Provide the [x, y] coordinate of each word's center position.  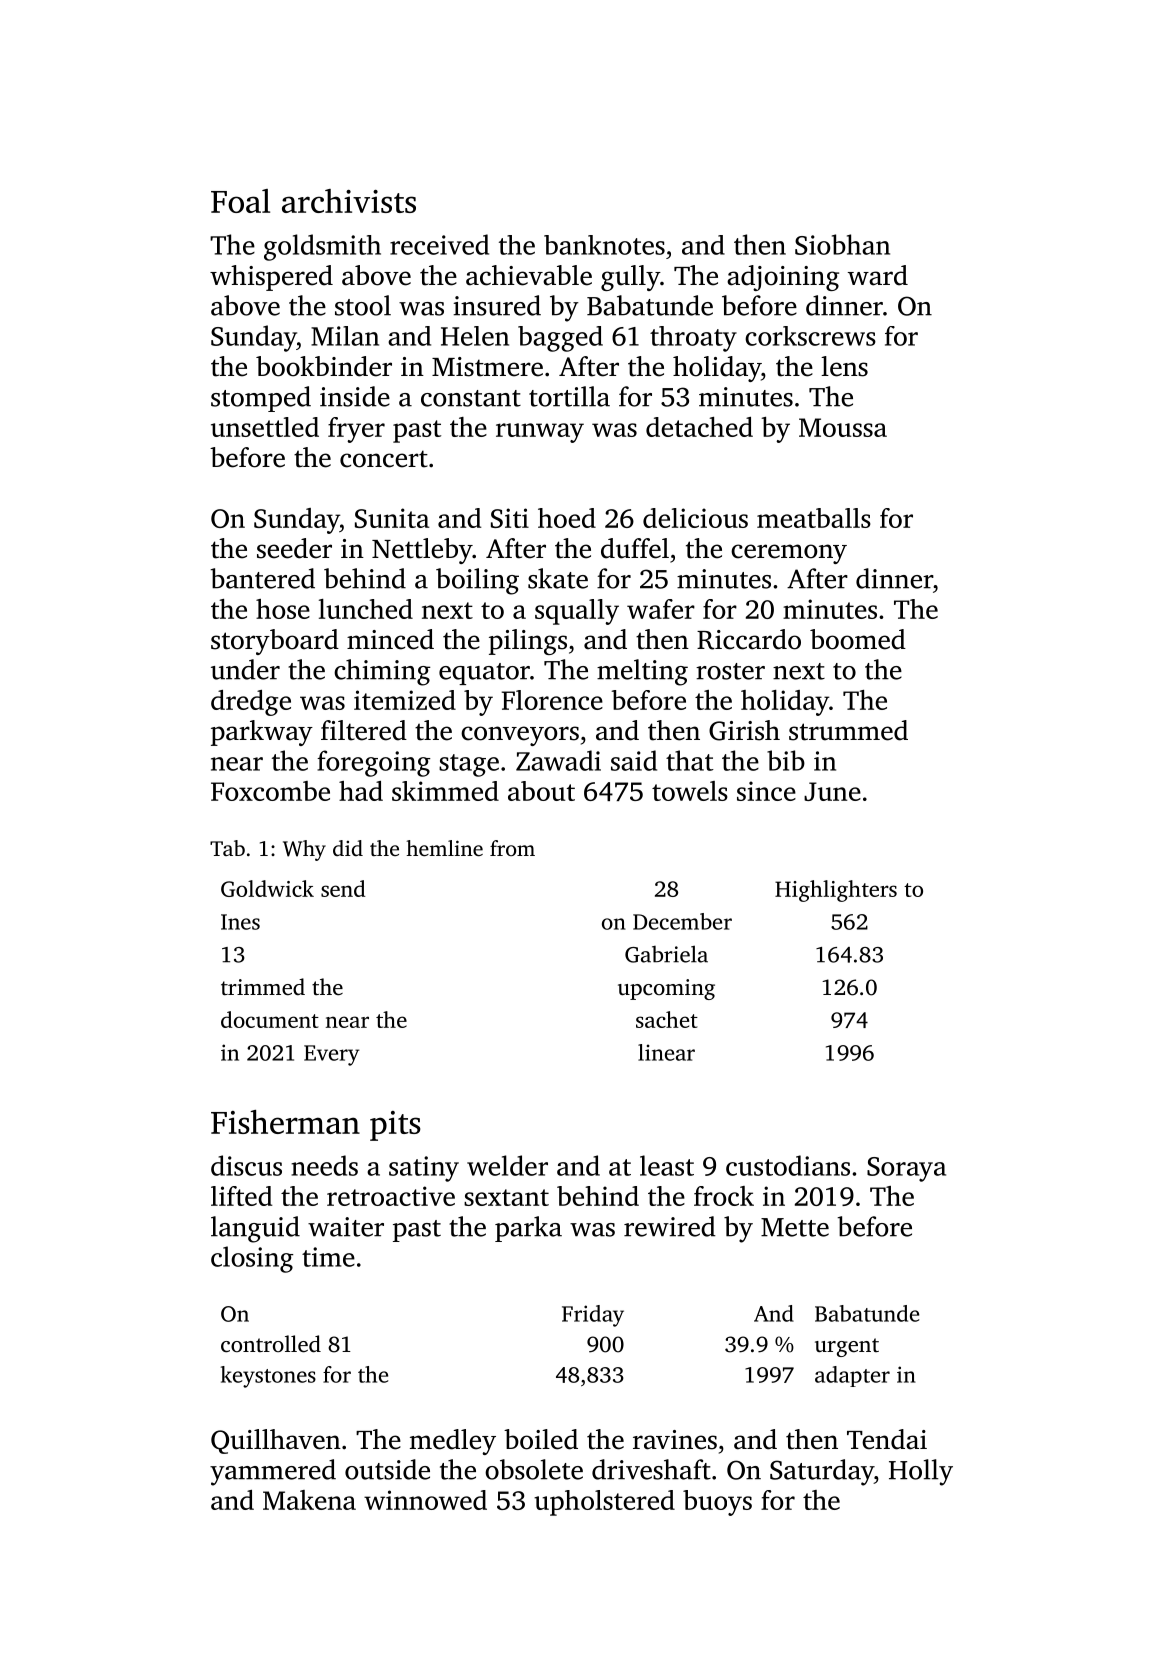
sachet [667, 1019]
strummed [848, 730]
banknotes [604, 245]
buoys [717, 1503]
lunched [366, 609]
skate [558, 578]
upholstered [604, 1503]
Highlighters [836, 891]
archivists [349, 201]
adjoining [783, 278]
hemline [444, 848]
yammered [273, 1472]
